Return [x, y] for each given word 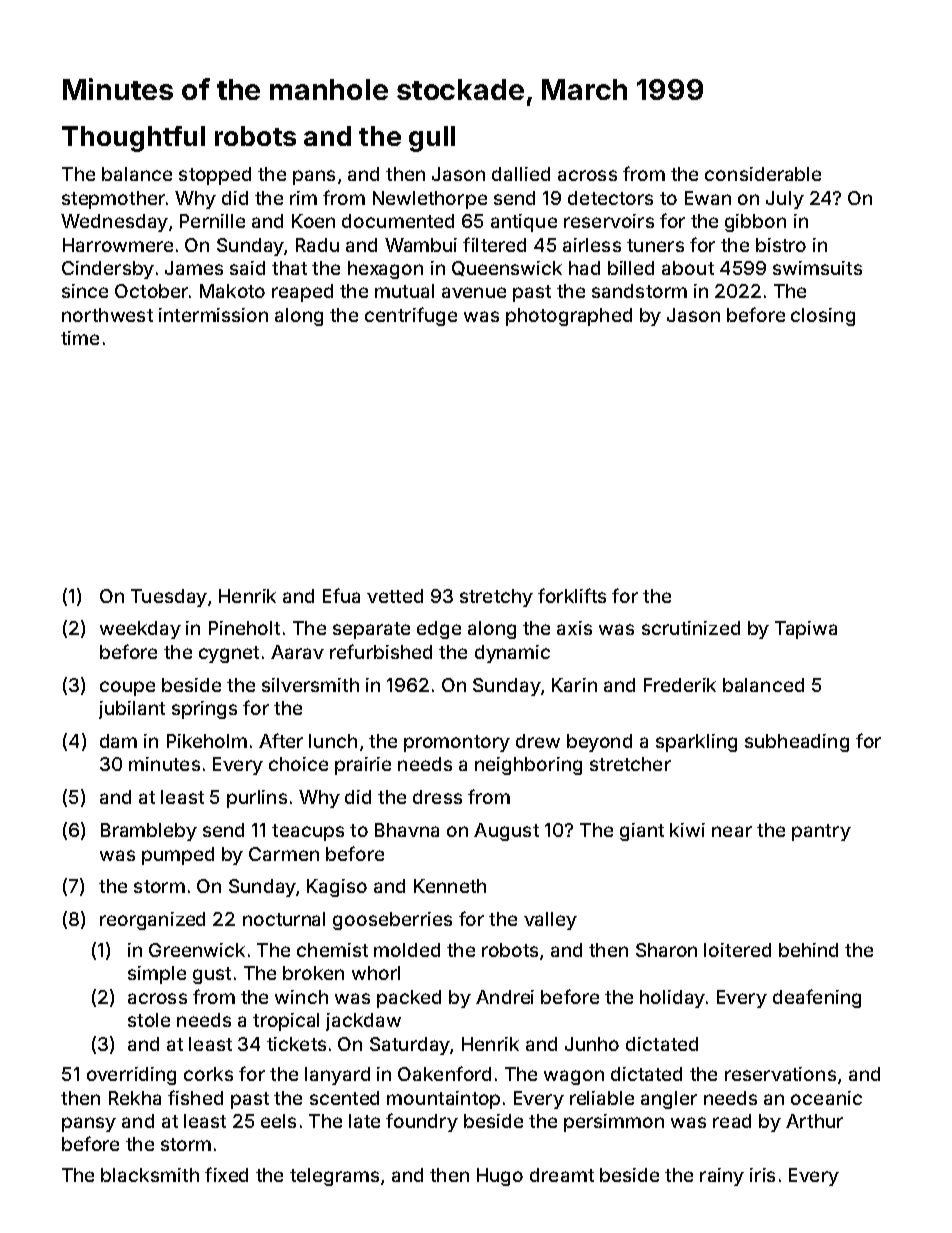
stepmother [113, 200]
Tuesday [169, 598]
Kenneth [450, 886]
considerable [763, 174]
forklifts [572, 595]
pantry [821, 832]
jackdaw [363, 1022]
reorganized [152, 921]
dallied [521, 174]
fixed [226, 1174]
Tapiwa [806, 630]
